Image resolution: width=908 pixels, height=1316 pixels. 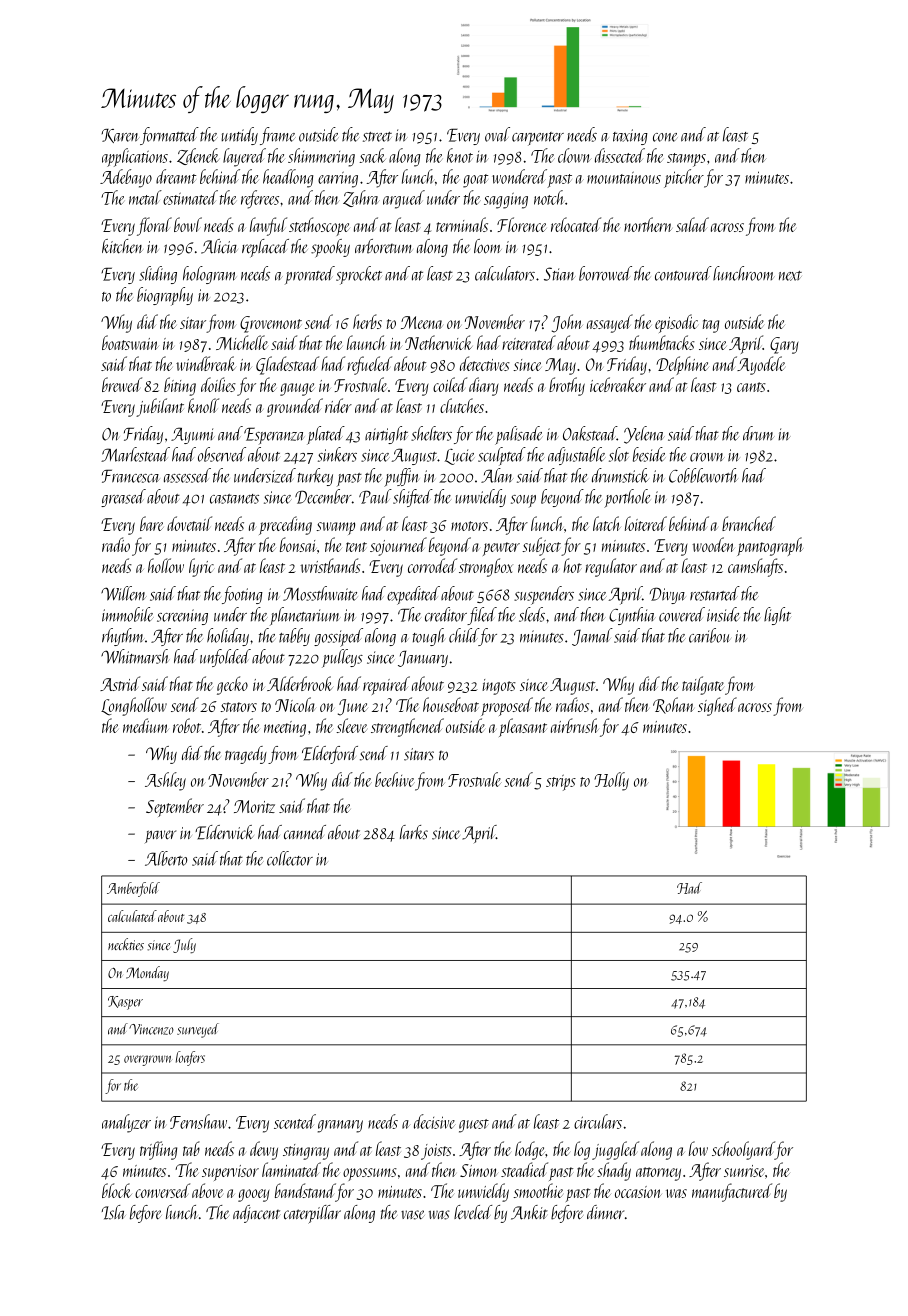 What do you see at coordinates (413, 595) in the image?
I see `expedited` at bounding box center [413, 595].
